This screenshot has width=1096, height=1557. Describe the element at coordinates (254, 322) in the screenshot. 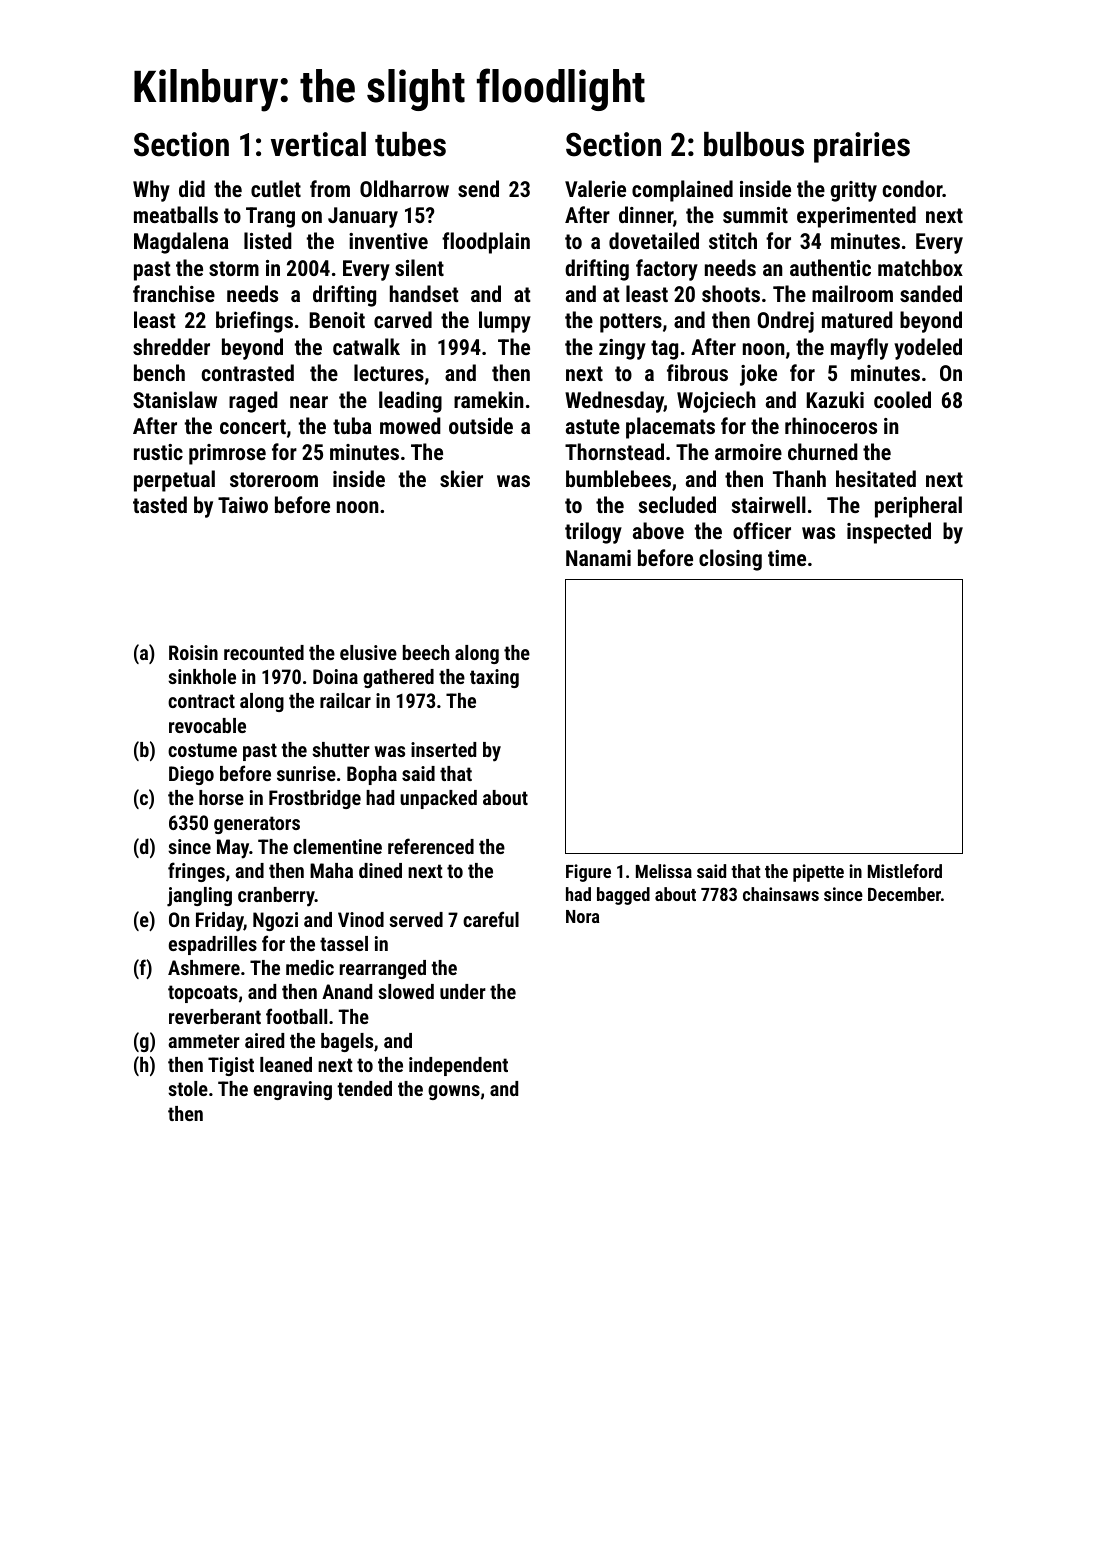

I see `briefings` at that location.
